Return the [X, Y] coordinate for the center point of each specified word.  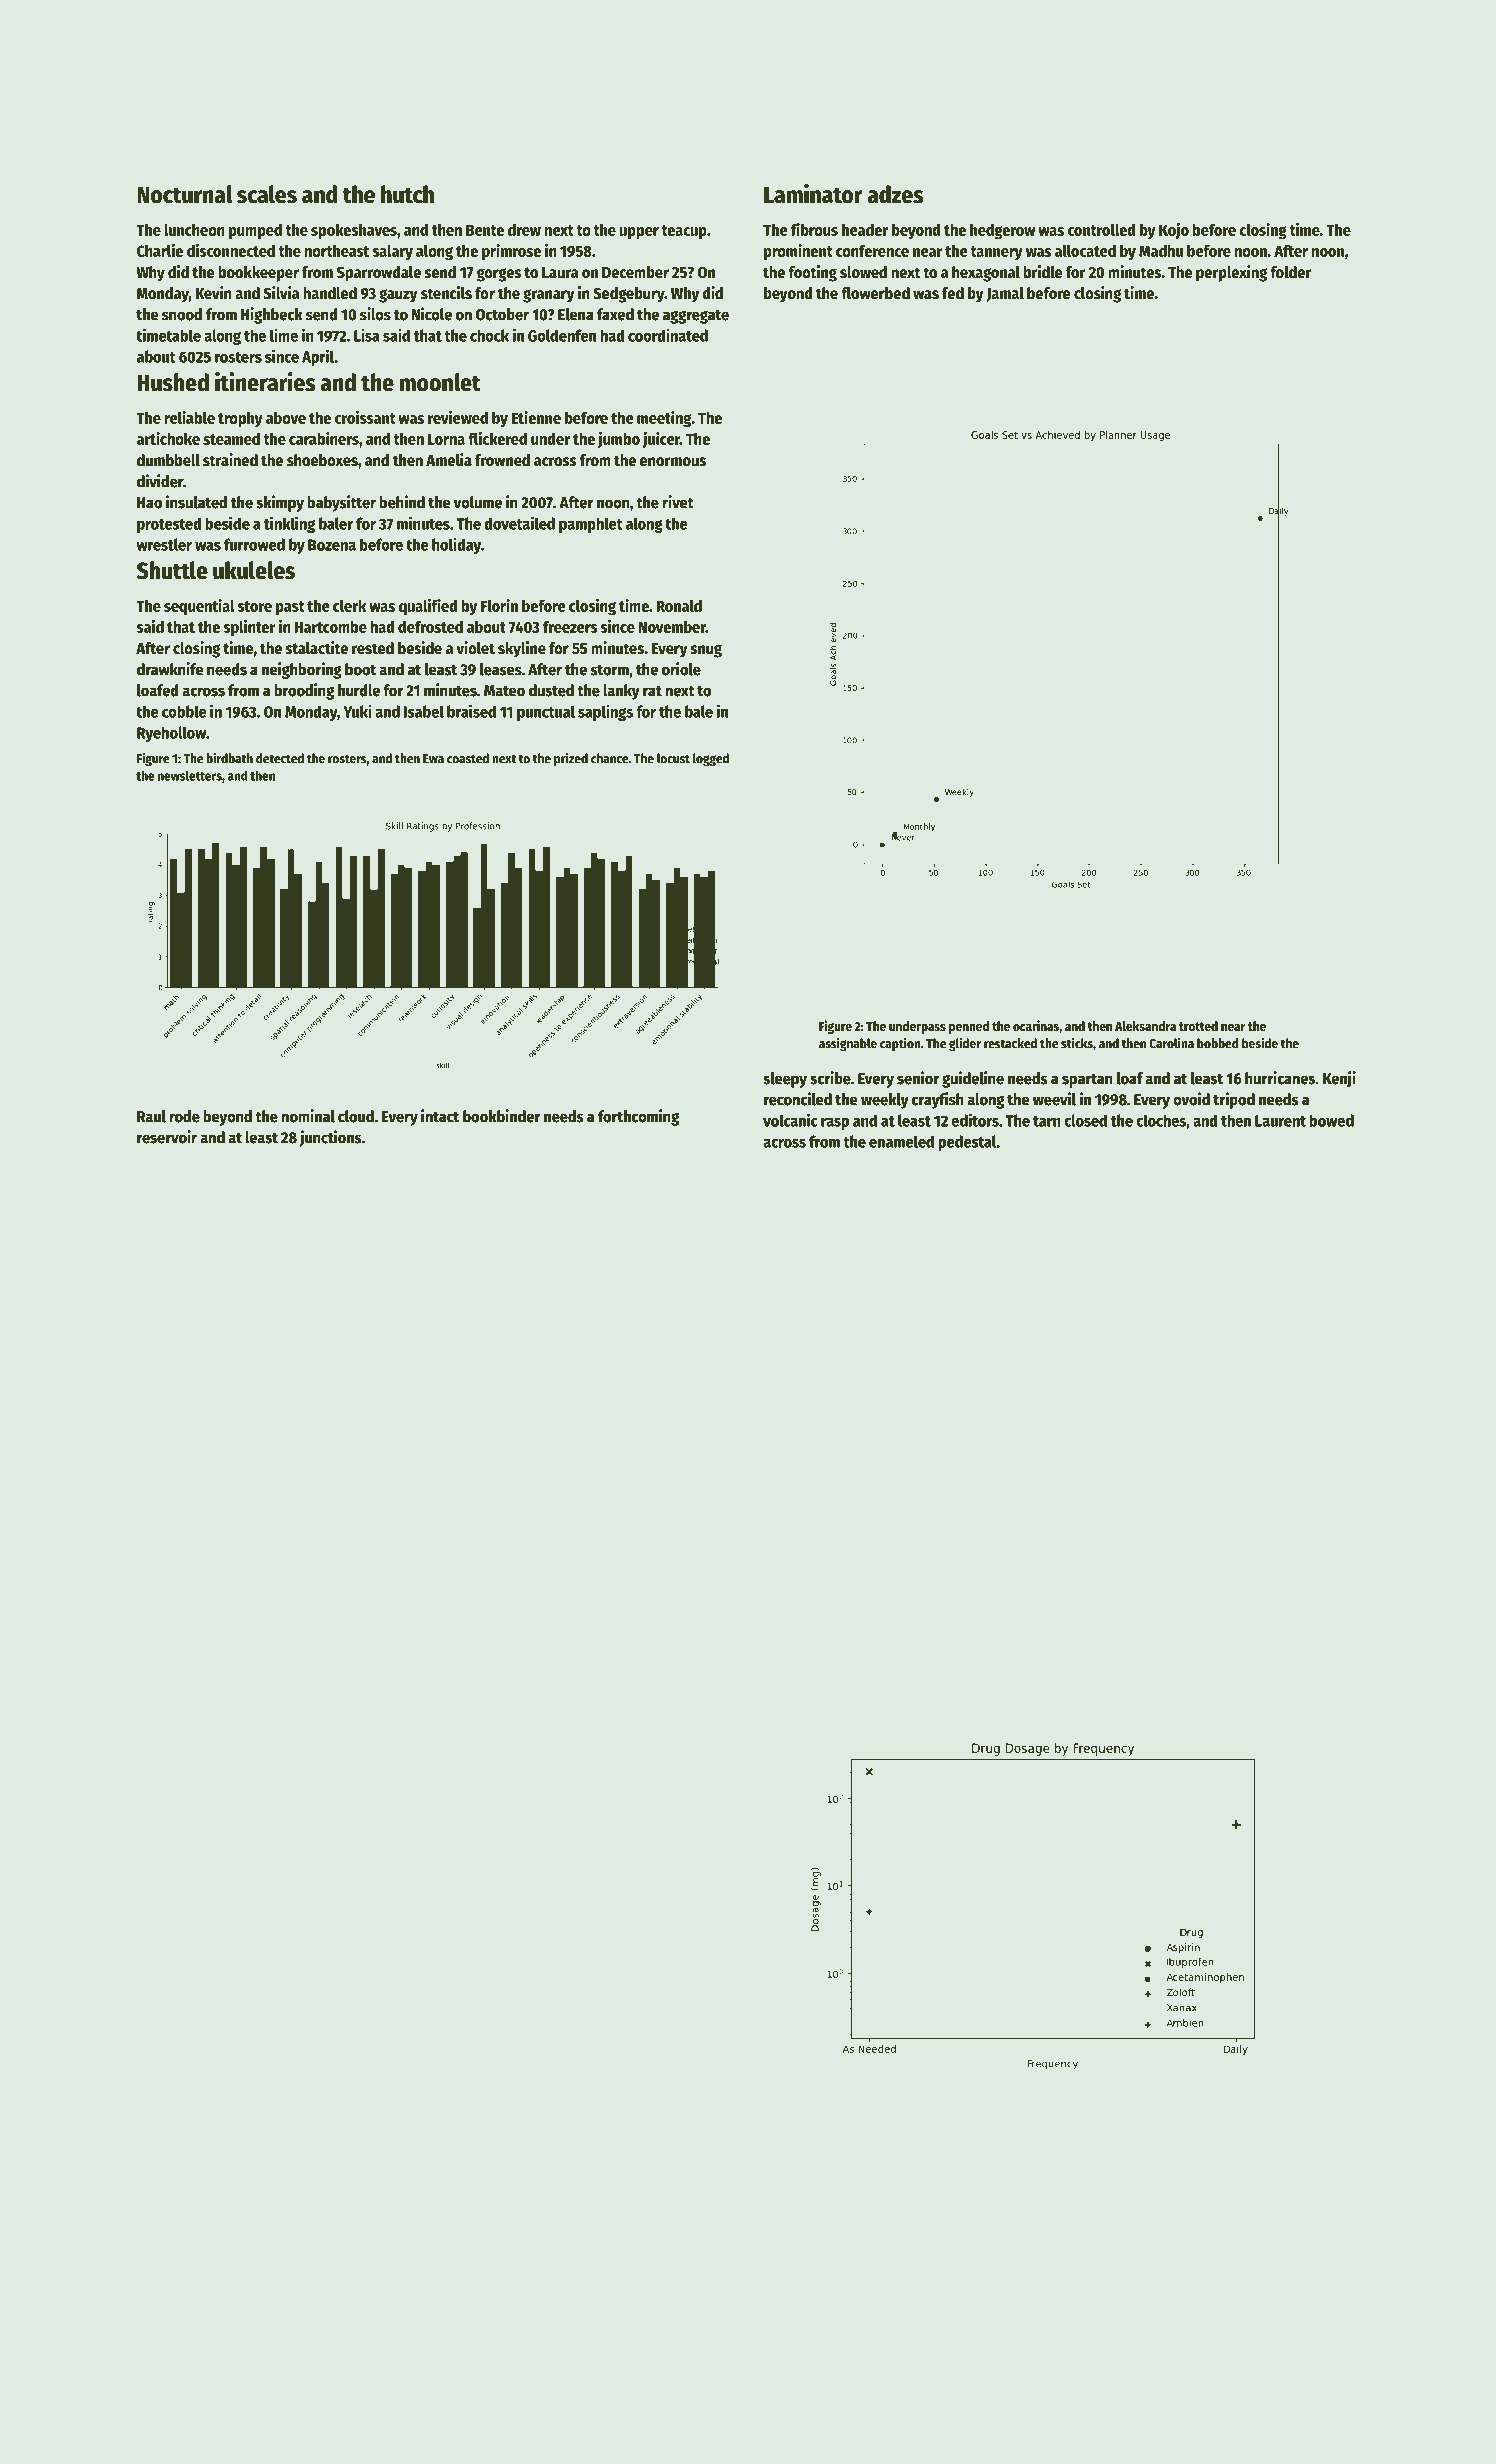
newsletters [190, 775]
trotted [1198, 1026]
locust [673, 758]
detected [280, 758]
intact [440, 1116]
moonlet [440, 382]
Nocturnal [184, 194]
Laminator [813, 194]
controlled [1102, 229]
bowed [1331, 1120]
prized [571, 759]
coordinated [668, 335]
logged [711, 759]
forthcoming [638, 1117]
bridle [1043, 271]
